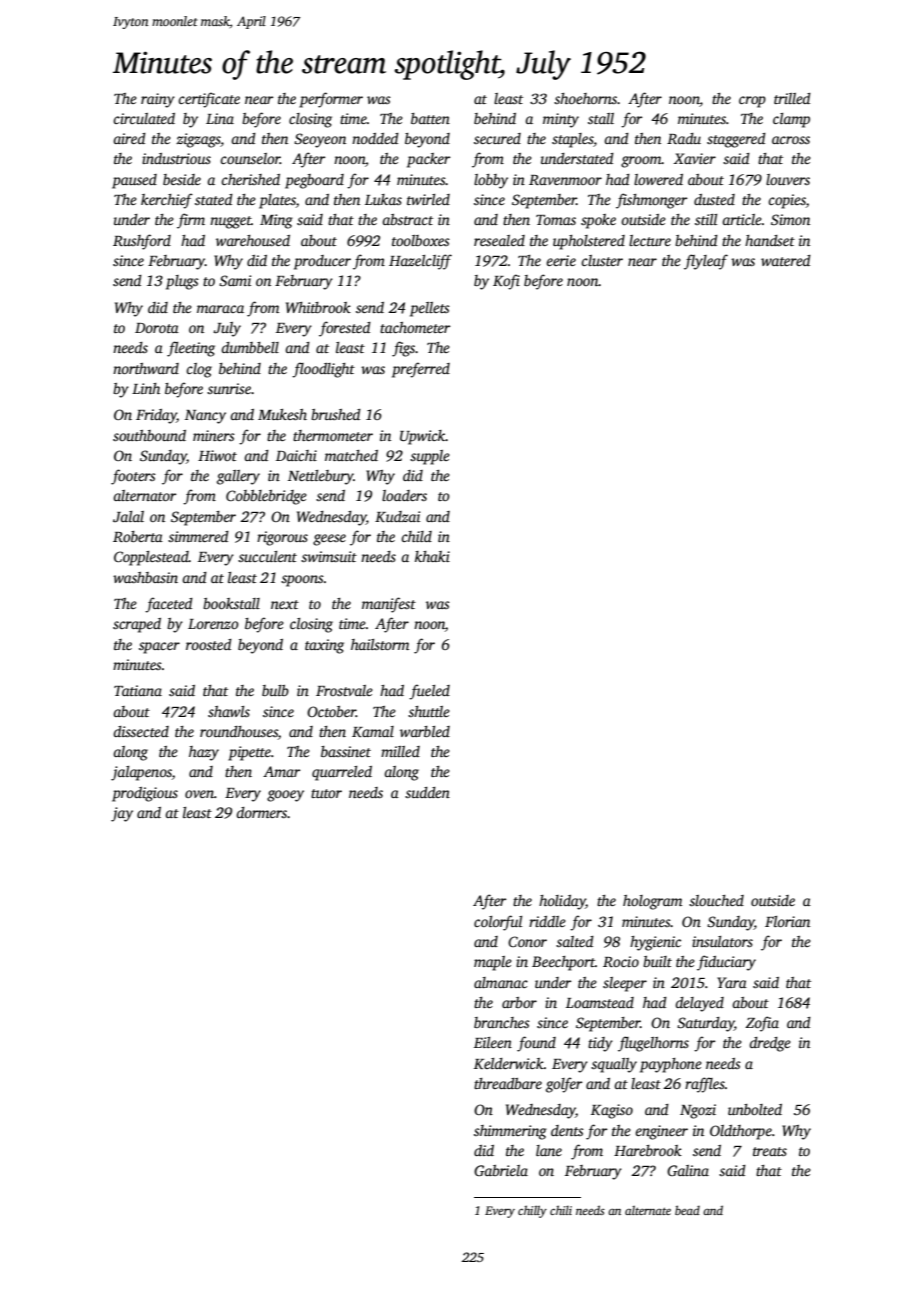  I want to click on Gabriela, so click(501, 1170).
